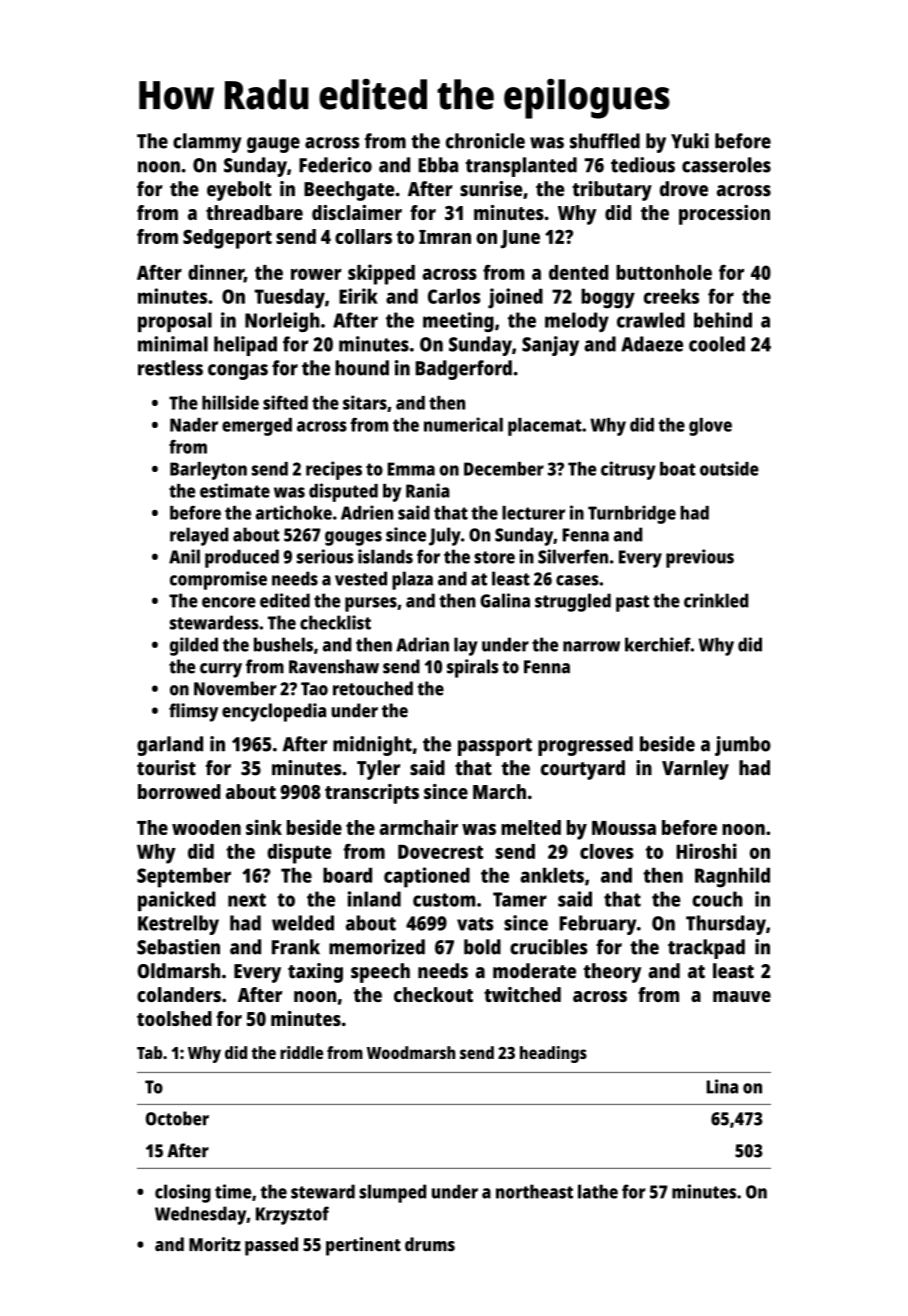  Describe the element at coordinates (690, 141) in the document. I see `Yuki` at that location.
